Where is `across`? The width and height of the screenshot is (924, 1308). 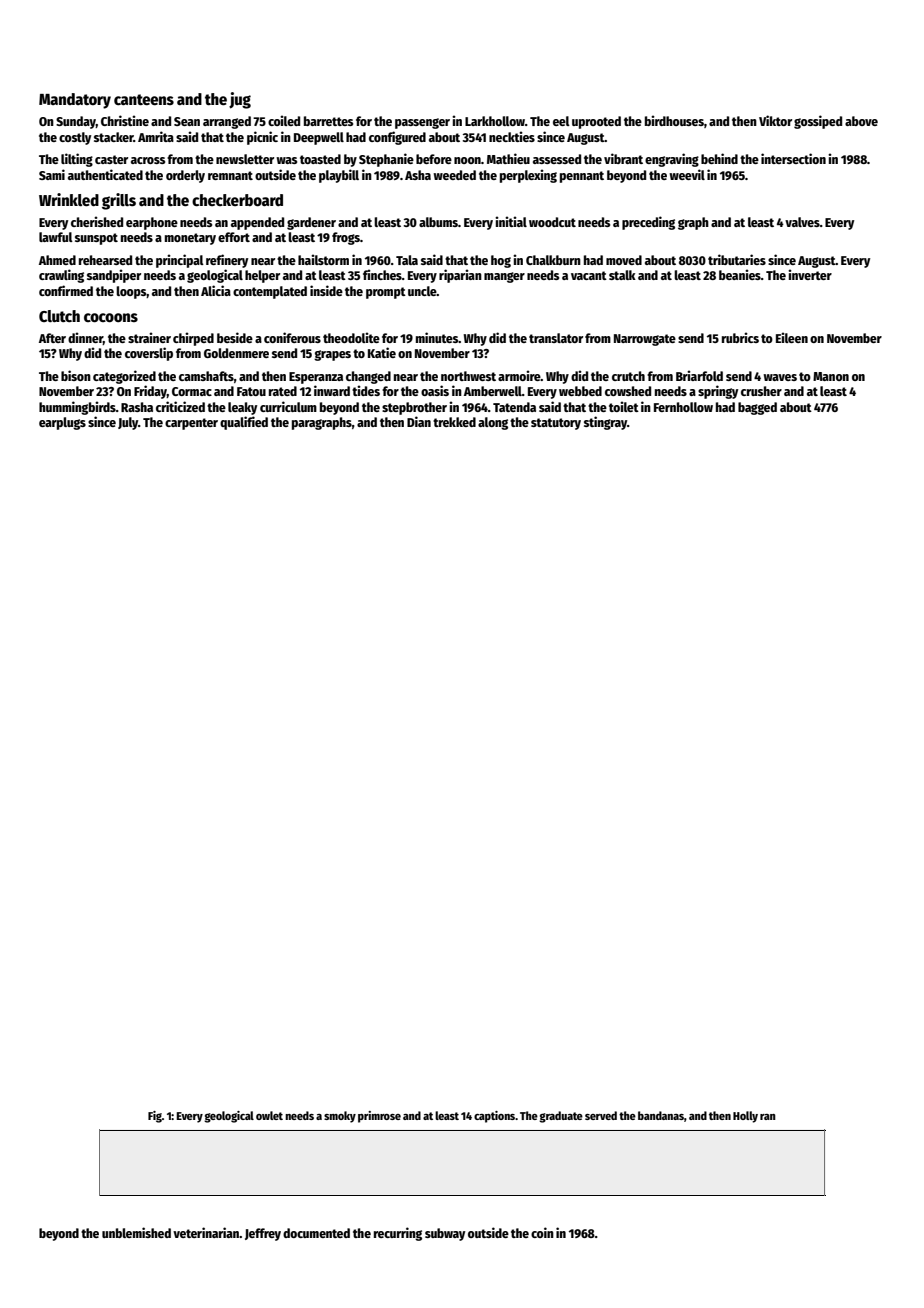
across is located at coordinates (148, 160).
